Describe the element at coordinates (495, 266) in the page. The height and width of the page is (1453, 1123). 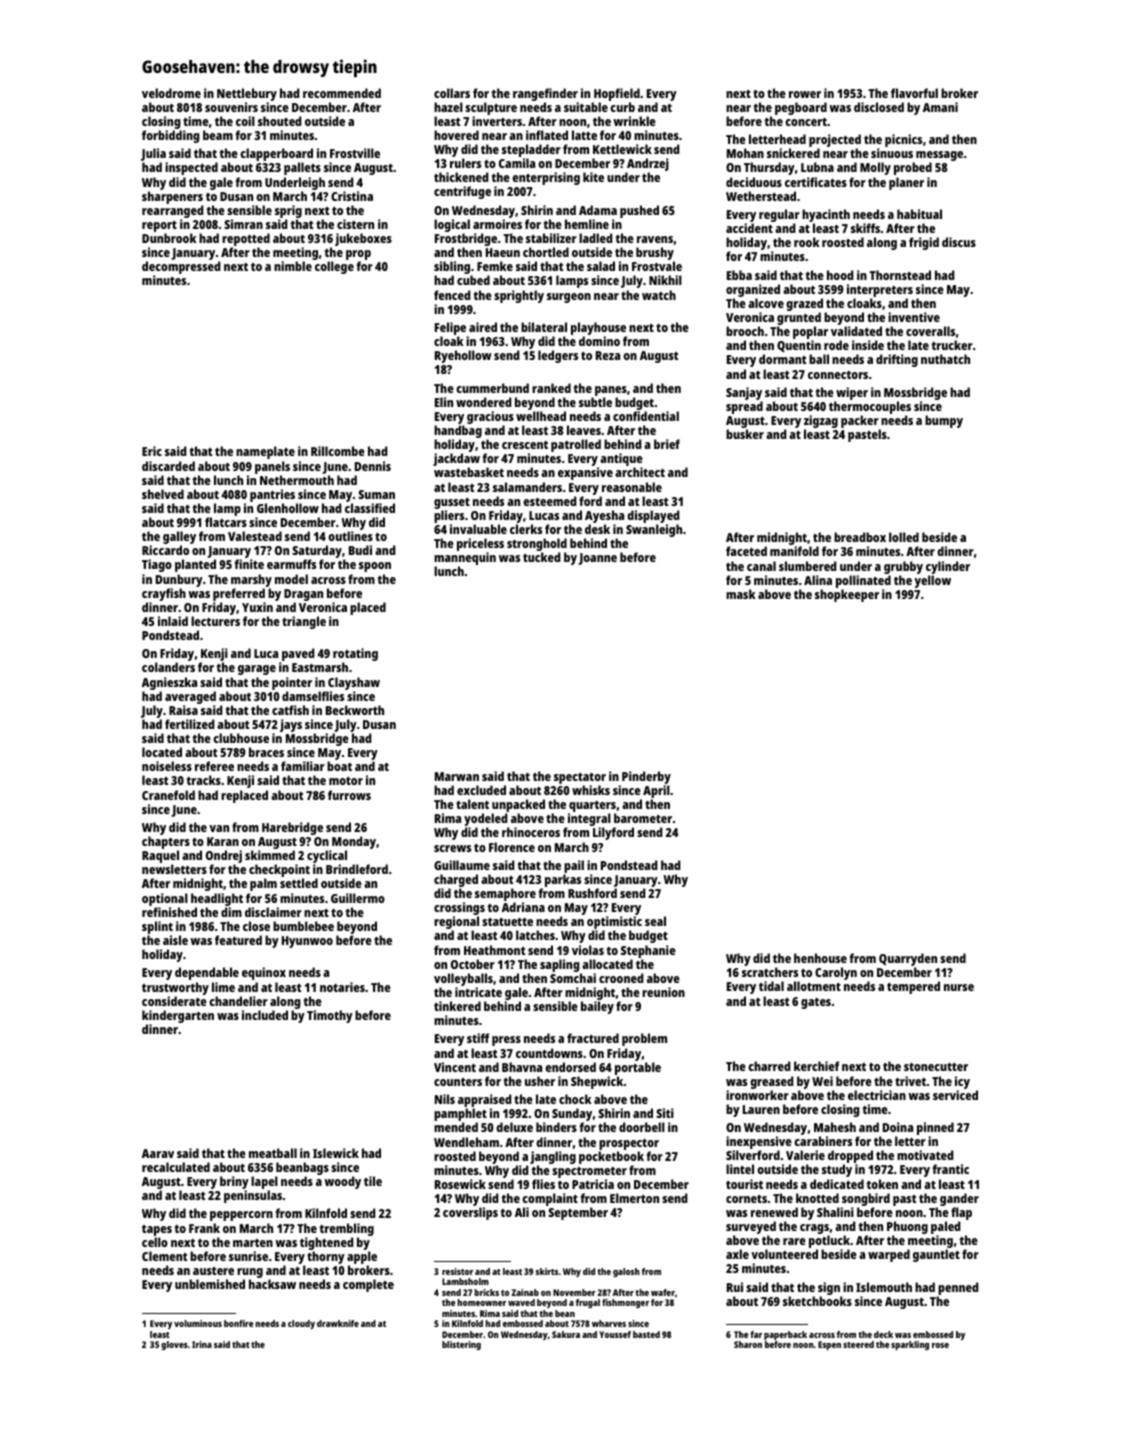
I see `Femke` at that location.
